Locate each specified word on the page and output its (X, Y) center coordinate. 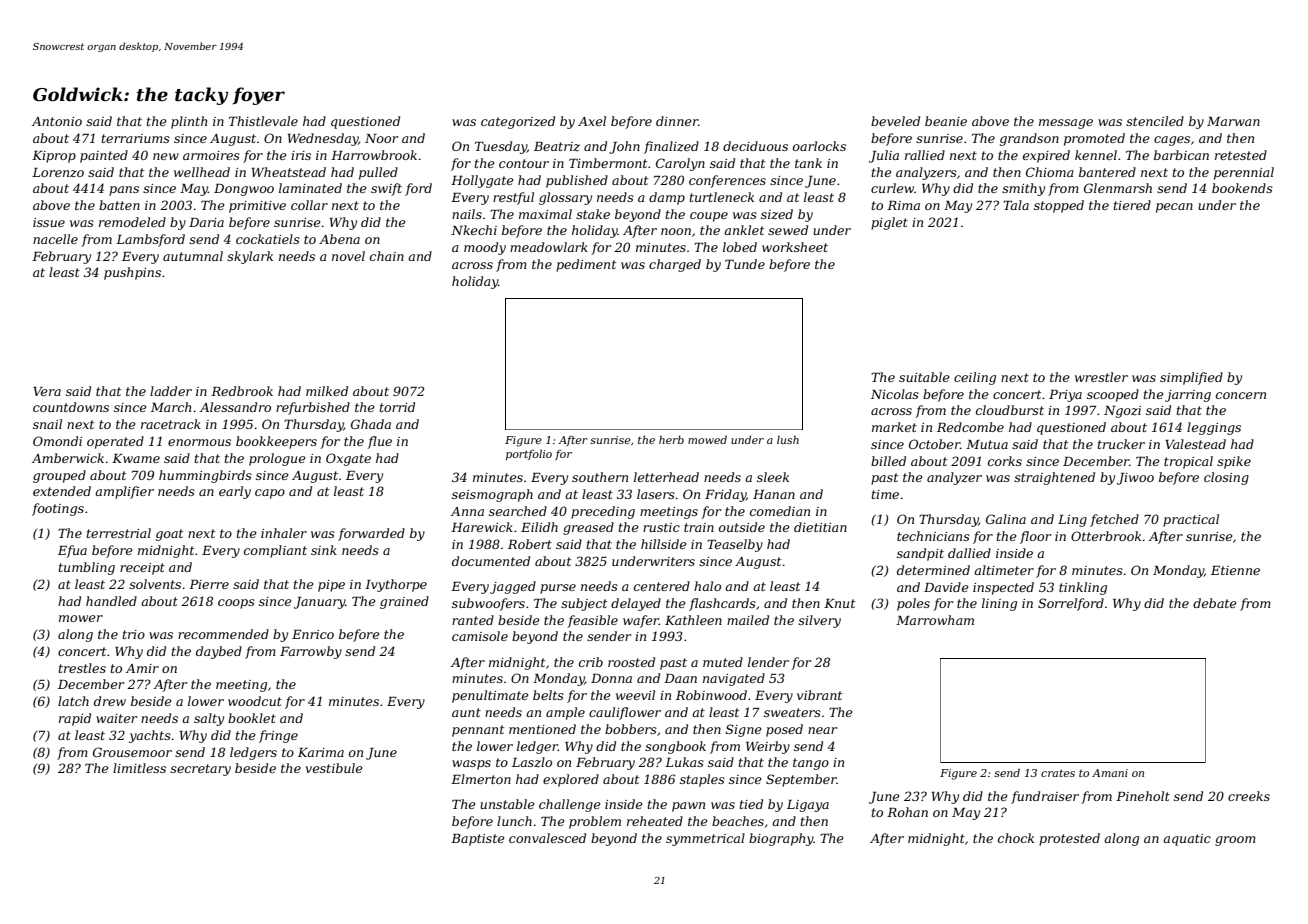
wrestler (1101, 377)
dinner (677, 121)
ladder (171, 391)
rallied (925, 155)
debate (1214, 603)
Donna (611, 678)
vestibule (333, 768)
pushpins (132, 273)
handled (111, 601)
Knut (839, 603)
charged (675, 265)
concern (1241, 395)
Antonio (57, 121)
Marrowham (935, 620)
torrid (397, 407)
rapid (75, 719)
